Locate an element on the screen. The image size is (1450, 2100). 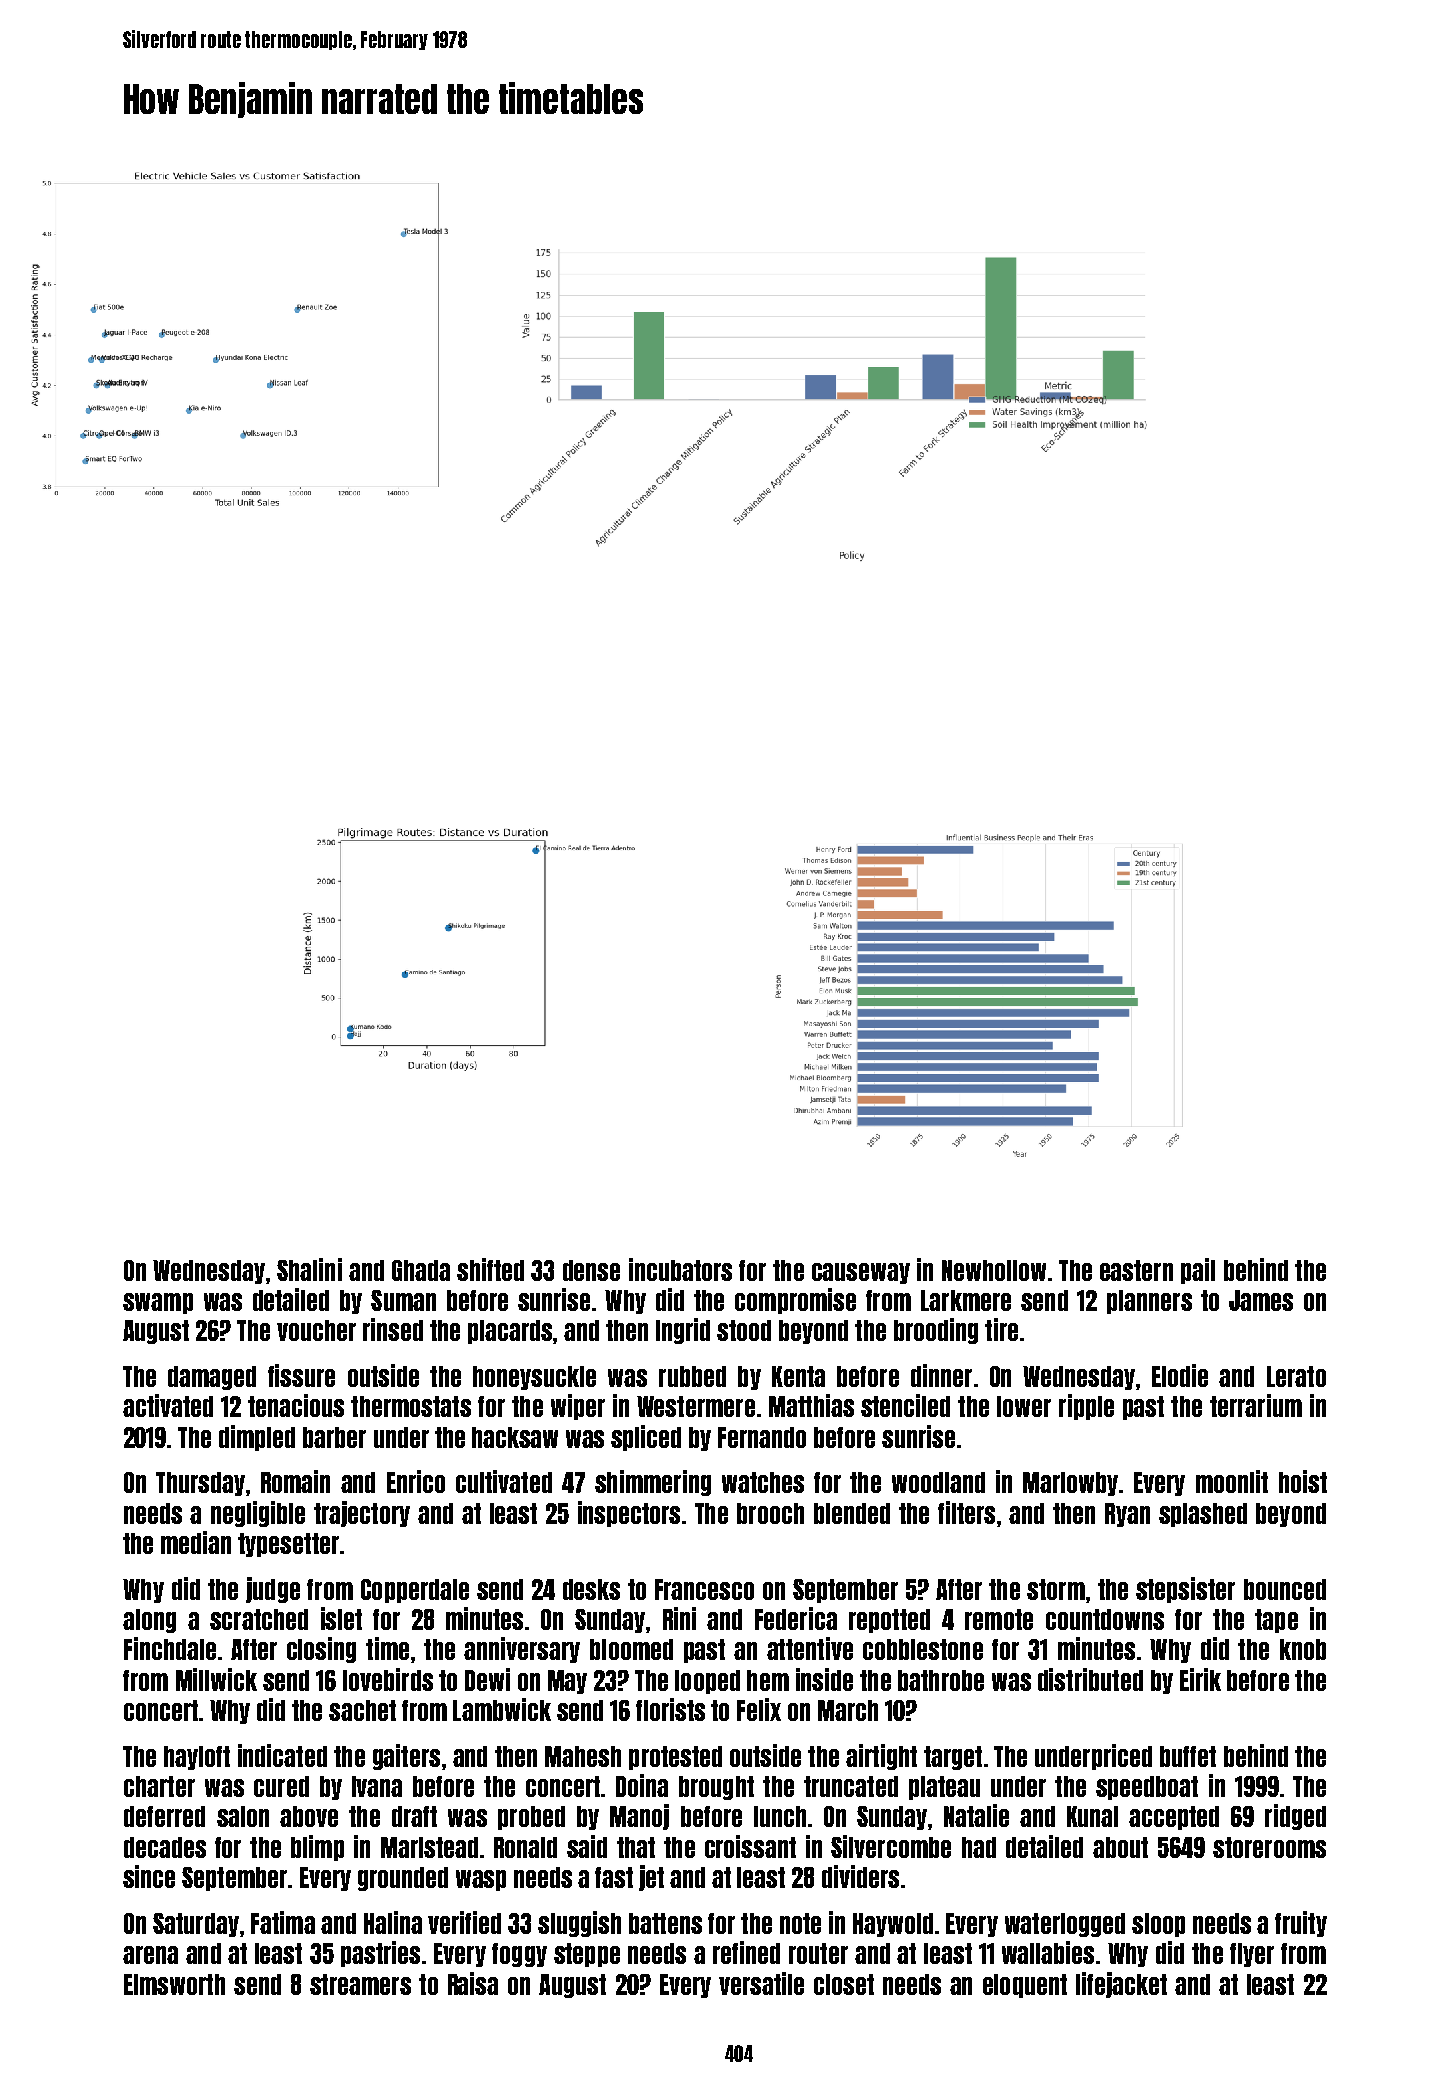
Marlstead is located at coordinates (429, 1847).
